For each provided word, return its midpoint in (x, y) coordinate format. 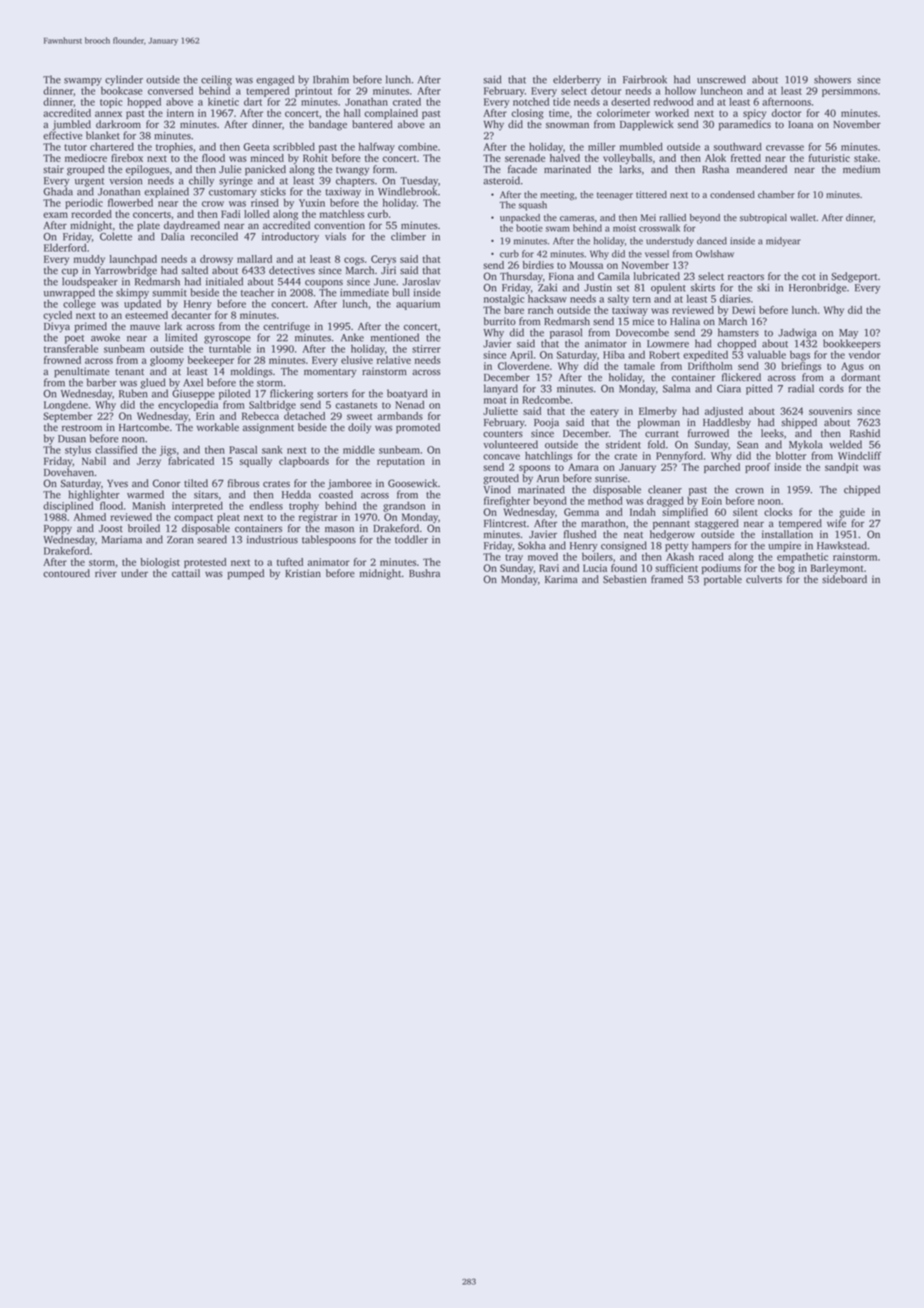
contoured (66, 573)
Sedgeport (854, 277)
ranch (540, 310)
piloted (234, 394)
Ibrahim (331, 79)
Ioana (800, 125)
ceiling (216, 80)
